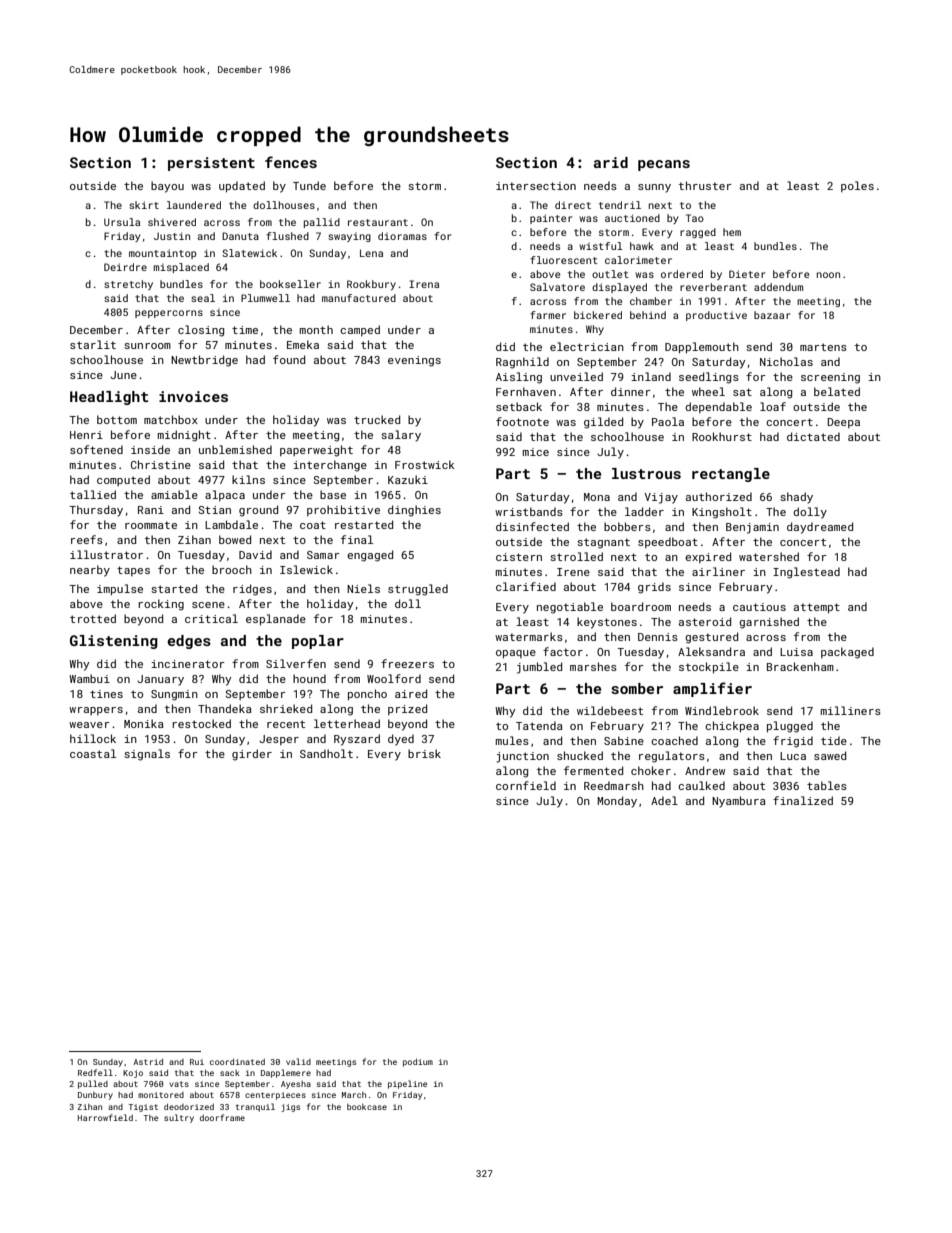 The image size is (952, 1233). I want to click on podium, so click(418, 1063).
